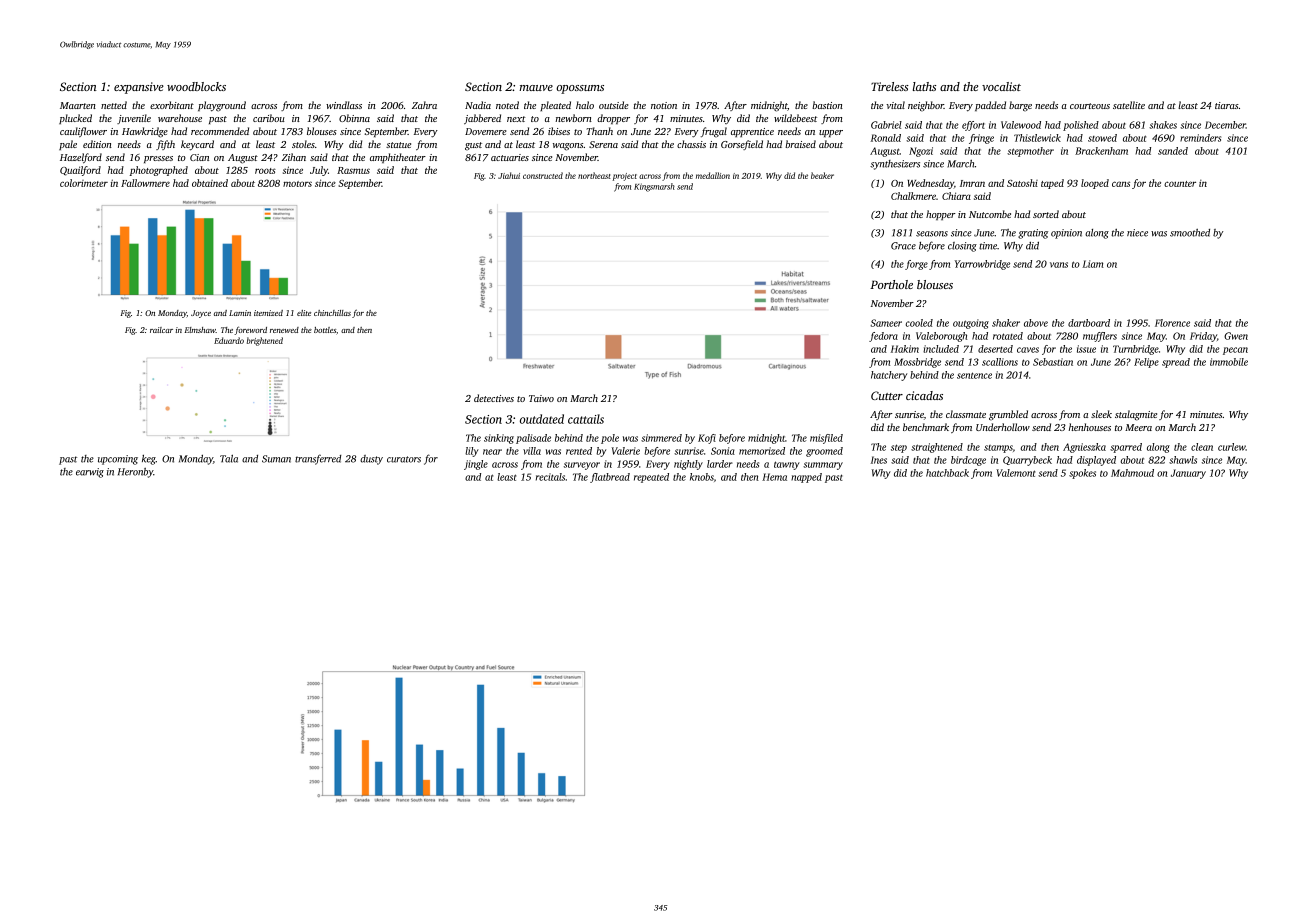  Describe the element at coordinates (664, 105) in the image. I see `notion` at that location.
